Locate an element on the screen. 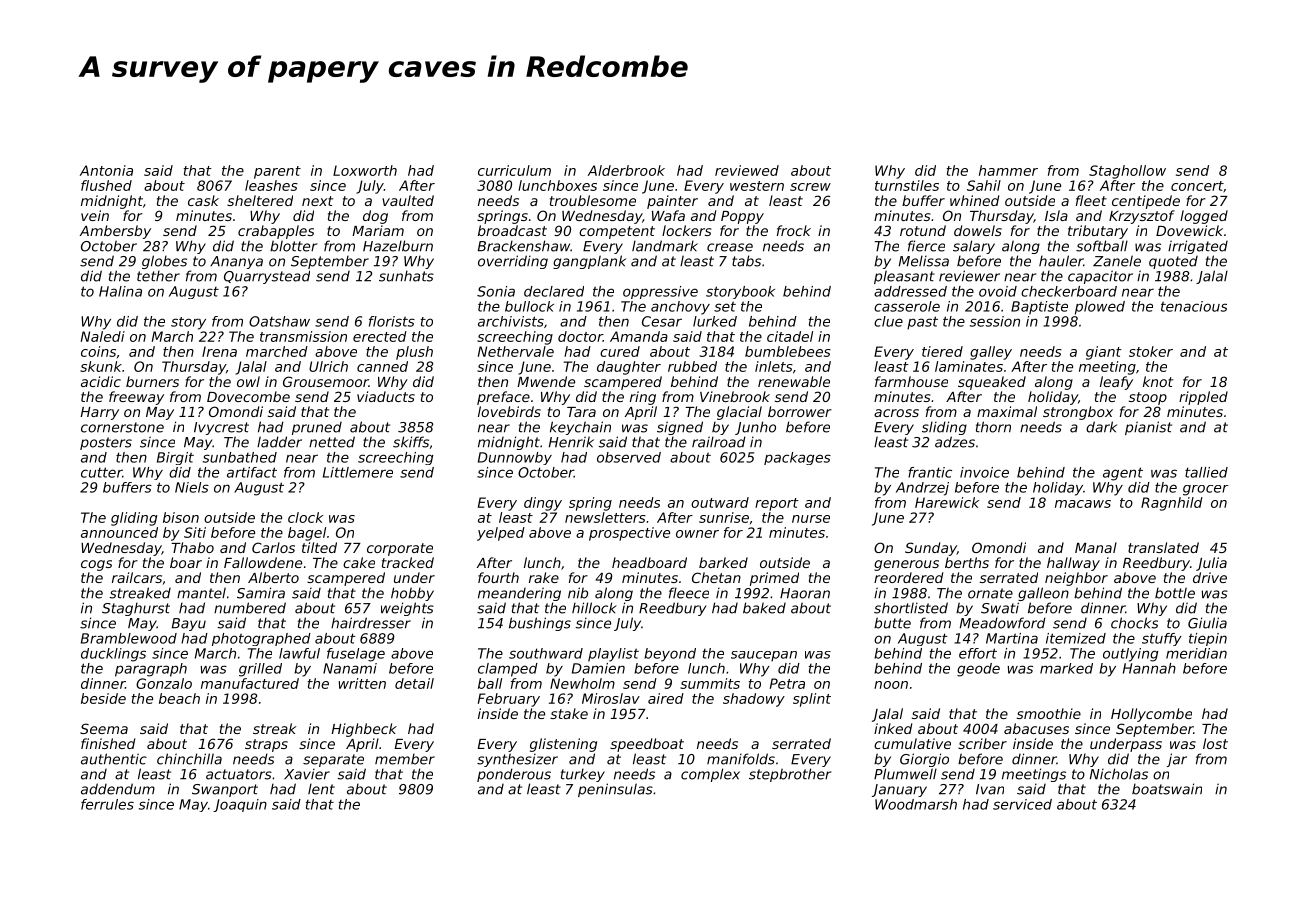  saucepan is located at coordinates (764, 656).
